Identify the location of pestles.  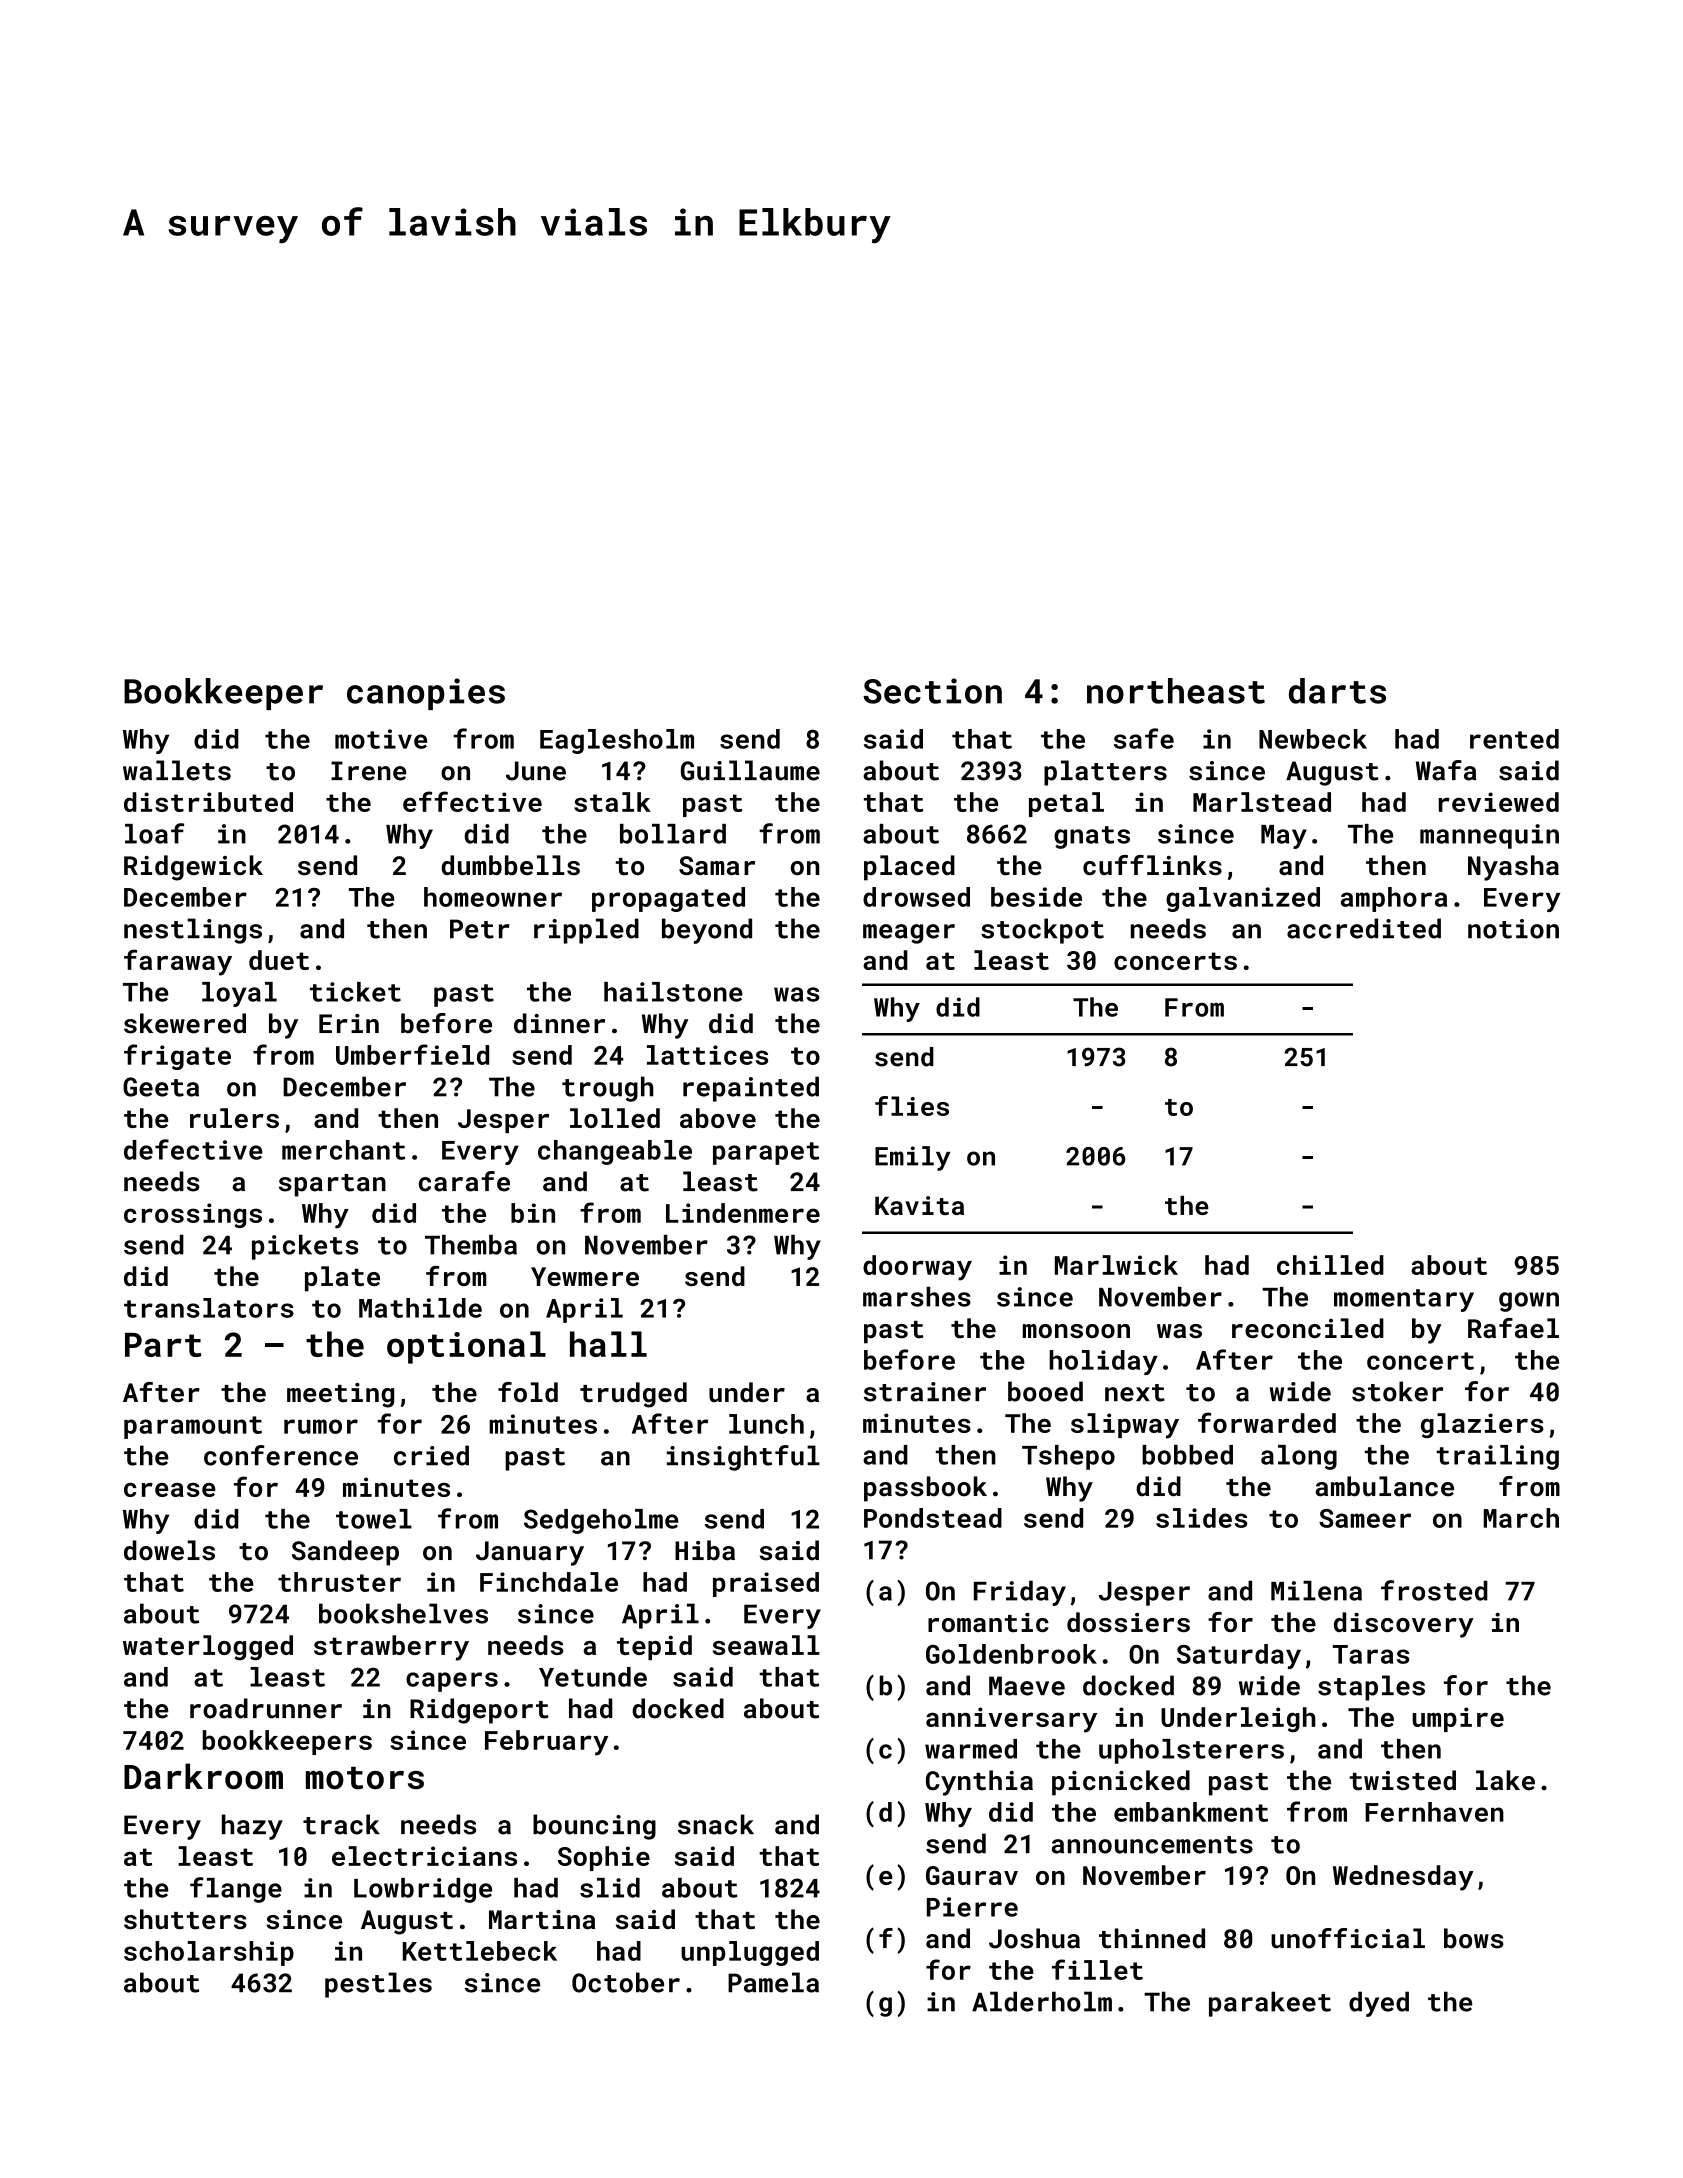
(378, 1985).
